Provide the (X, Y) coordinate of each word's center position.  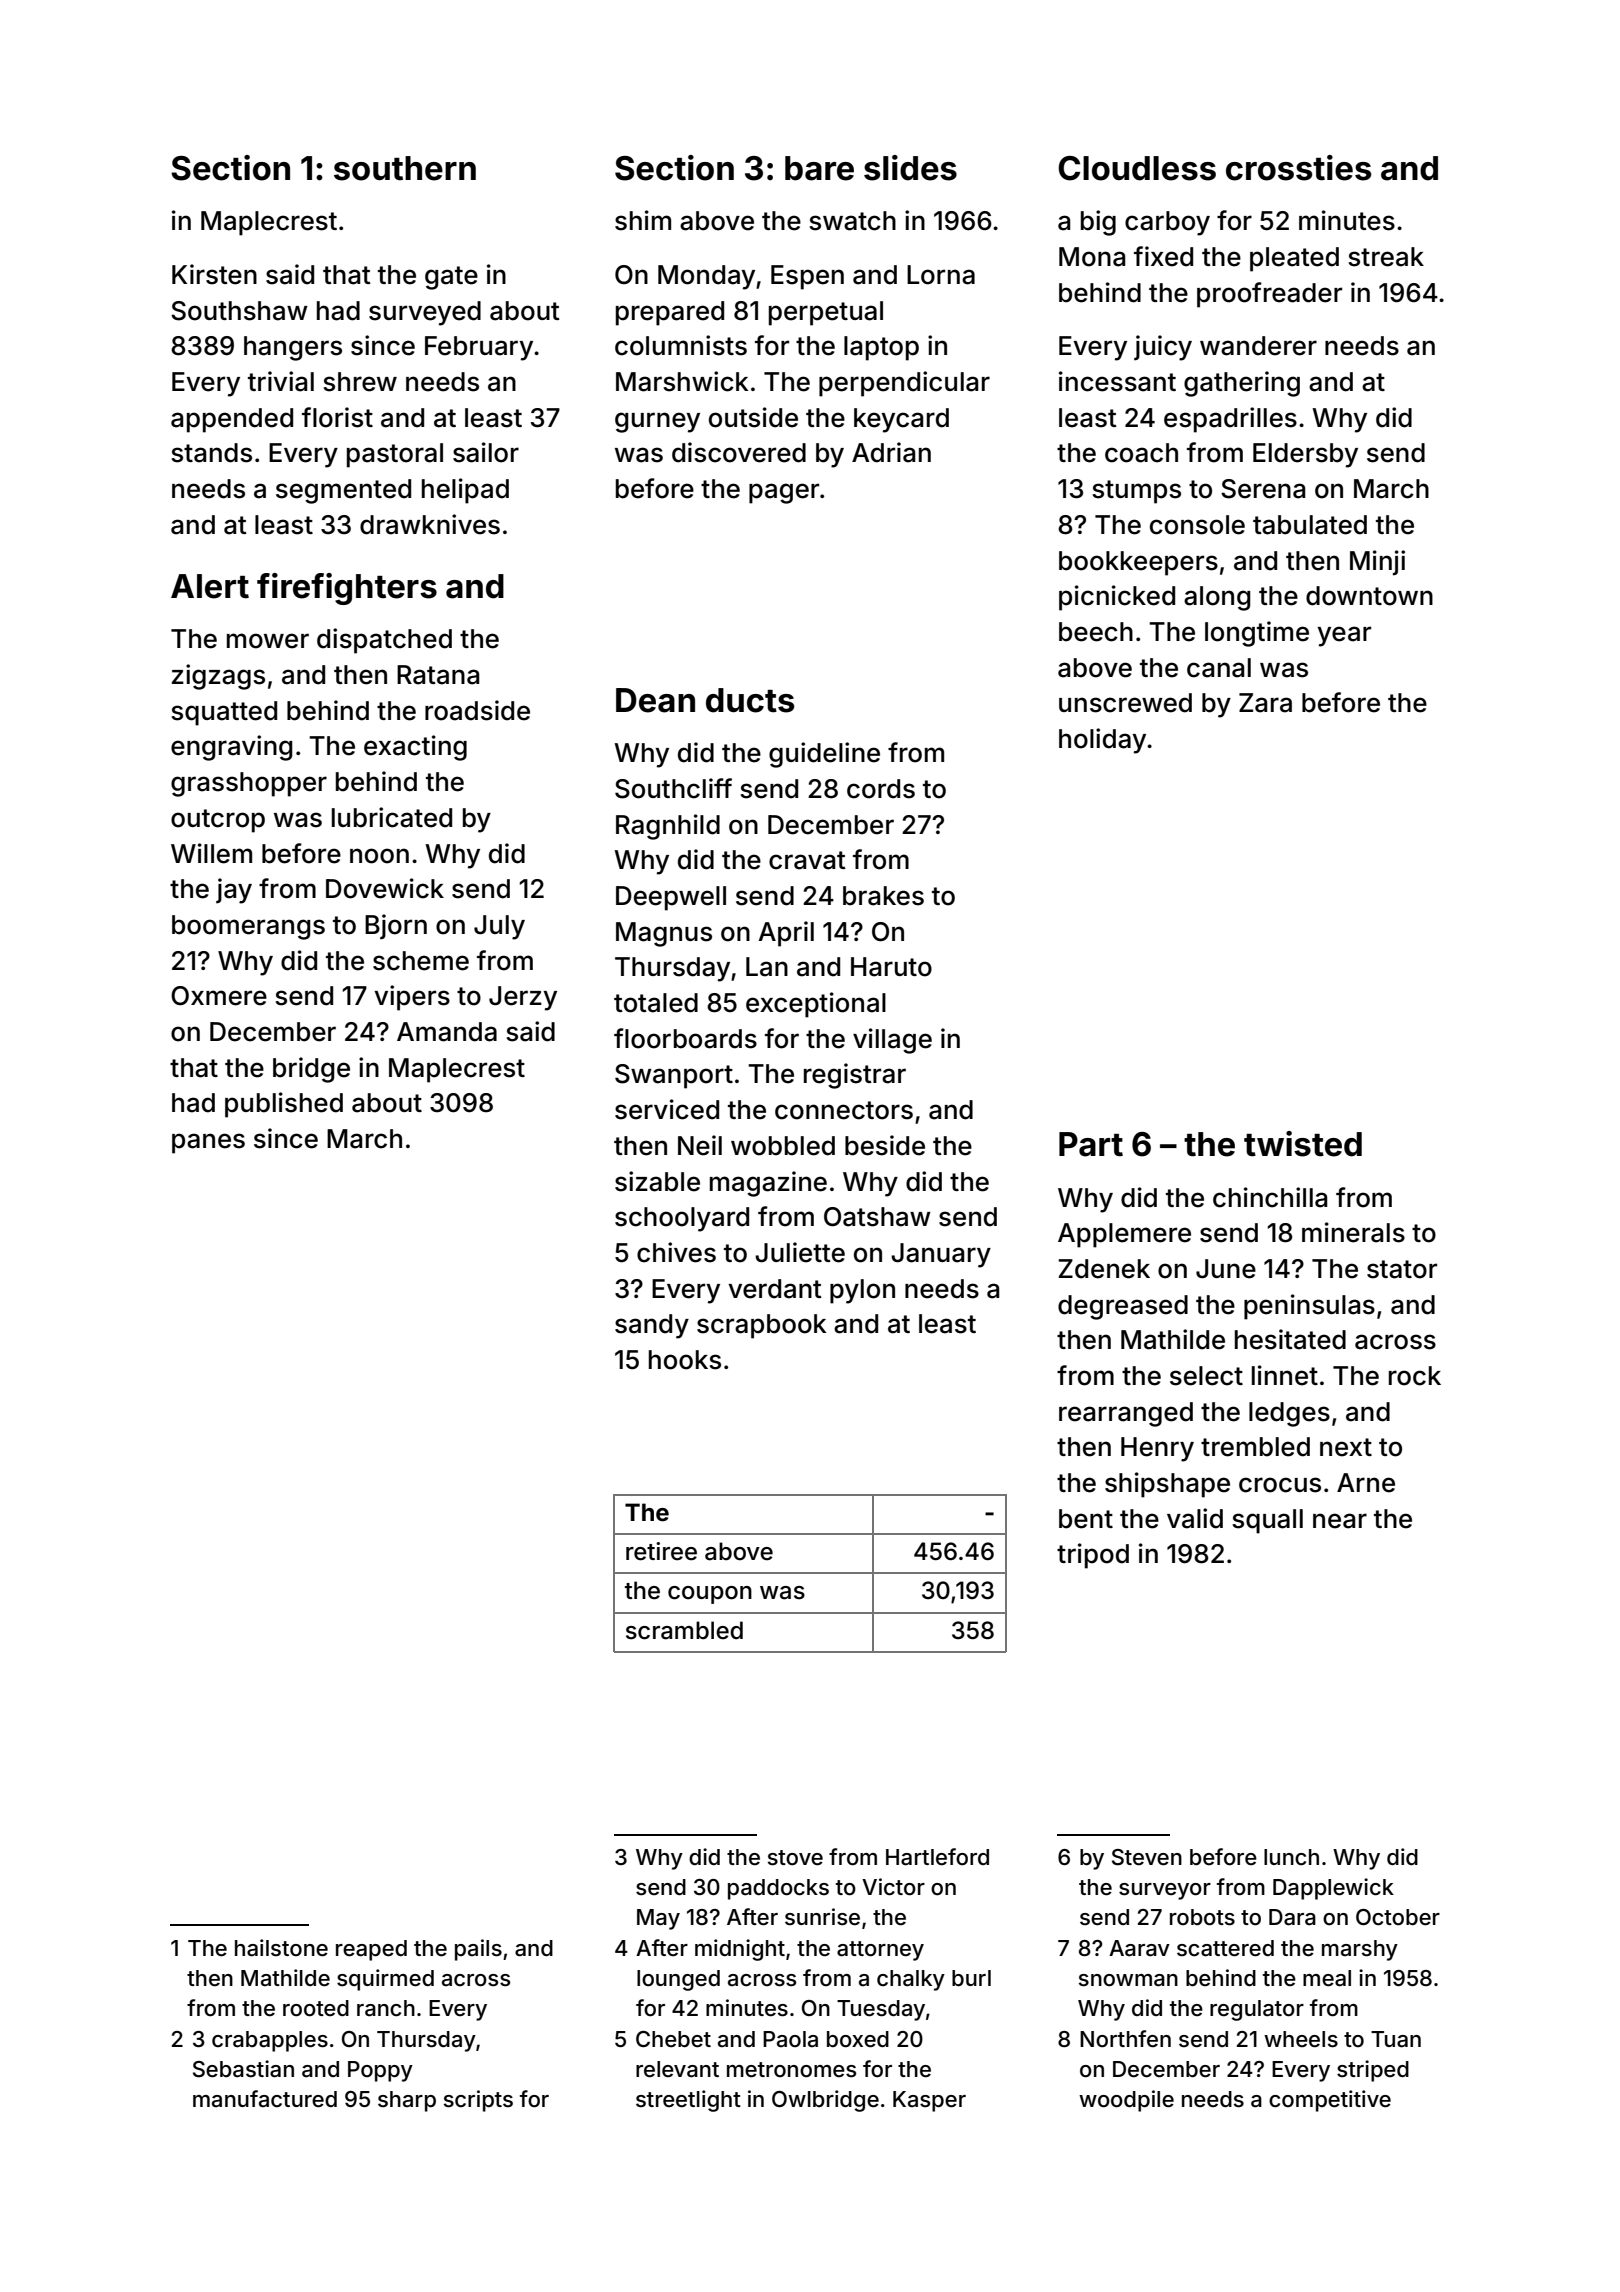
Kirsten (214, 274)
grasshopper (249, 784)
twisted (1303, 1144)
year (1344, 636)
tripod (1093, 1556)
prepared (670, 313)
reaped (371, 1950)
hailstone (281, 1948)
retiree (661, 1551)
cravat (807, 860)
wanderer (1258, 346)
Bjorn (396, 927)
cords (881, 789)
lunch (1291, 1857)
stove (795, 1858)
